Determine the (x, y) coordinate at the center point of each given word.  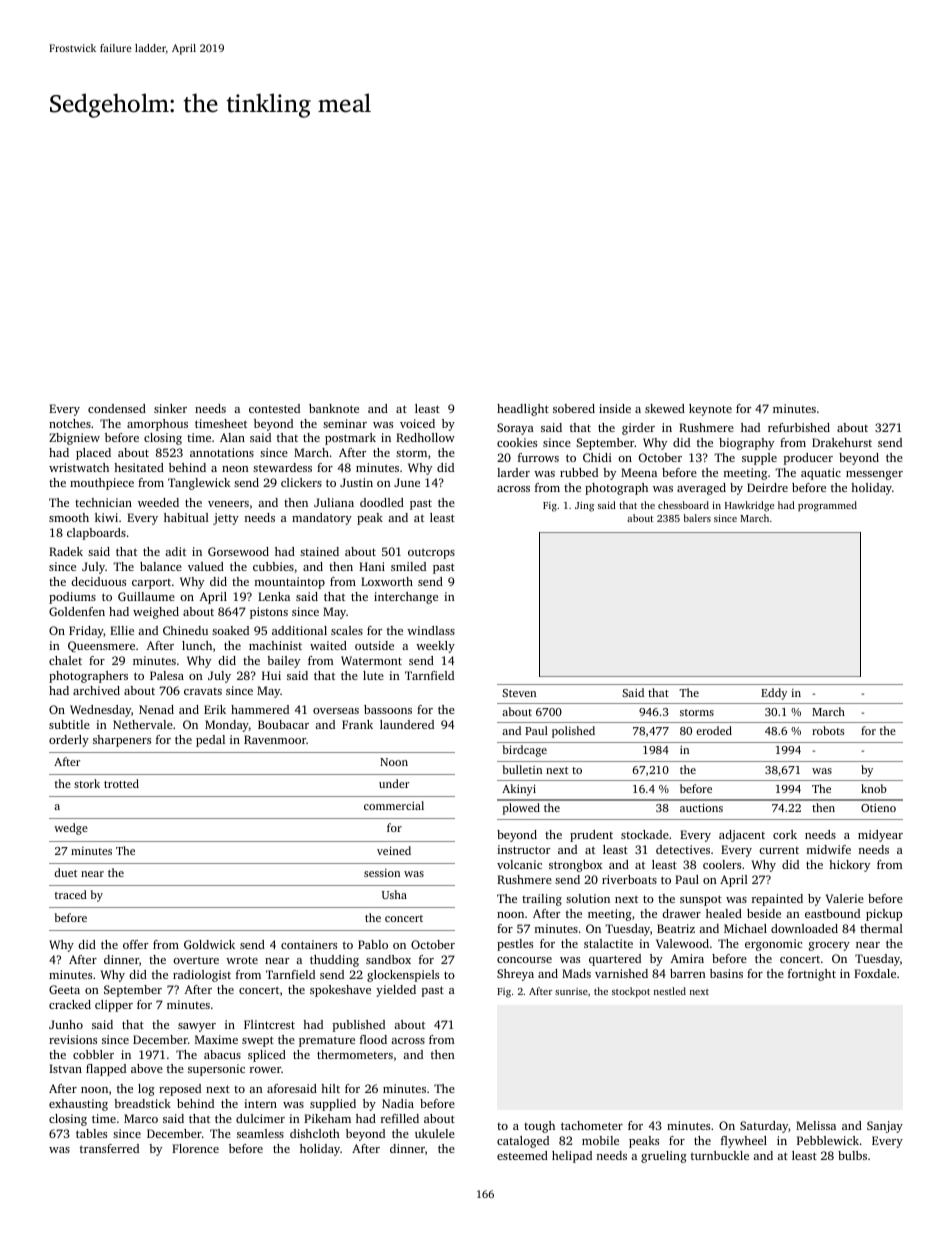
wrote (242, 960)
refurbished (799, 427)
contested (274, 408)
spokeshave (340, 991)
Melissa (816, 1125)
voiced (417, 423)
